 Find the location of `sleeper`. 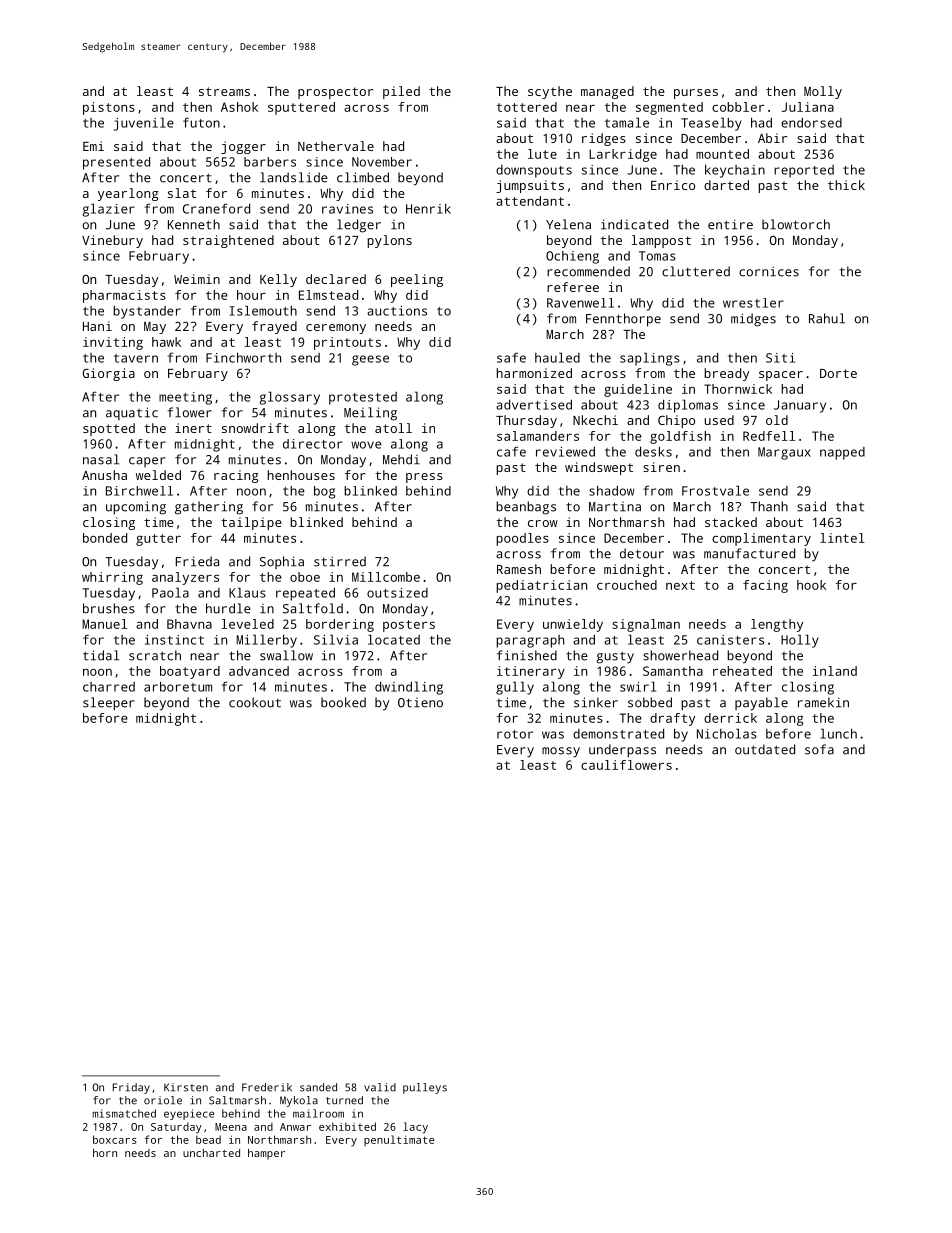

sleeper is located at coordinates (109, 704).
